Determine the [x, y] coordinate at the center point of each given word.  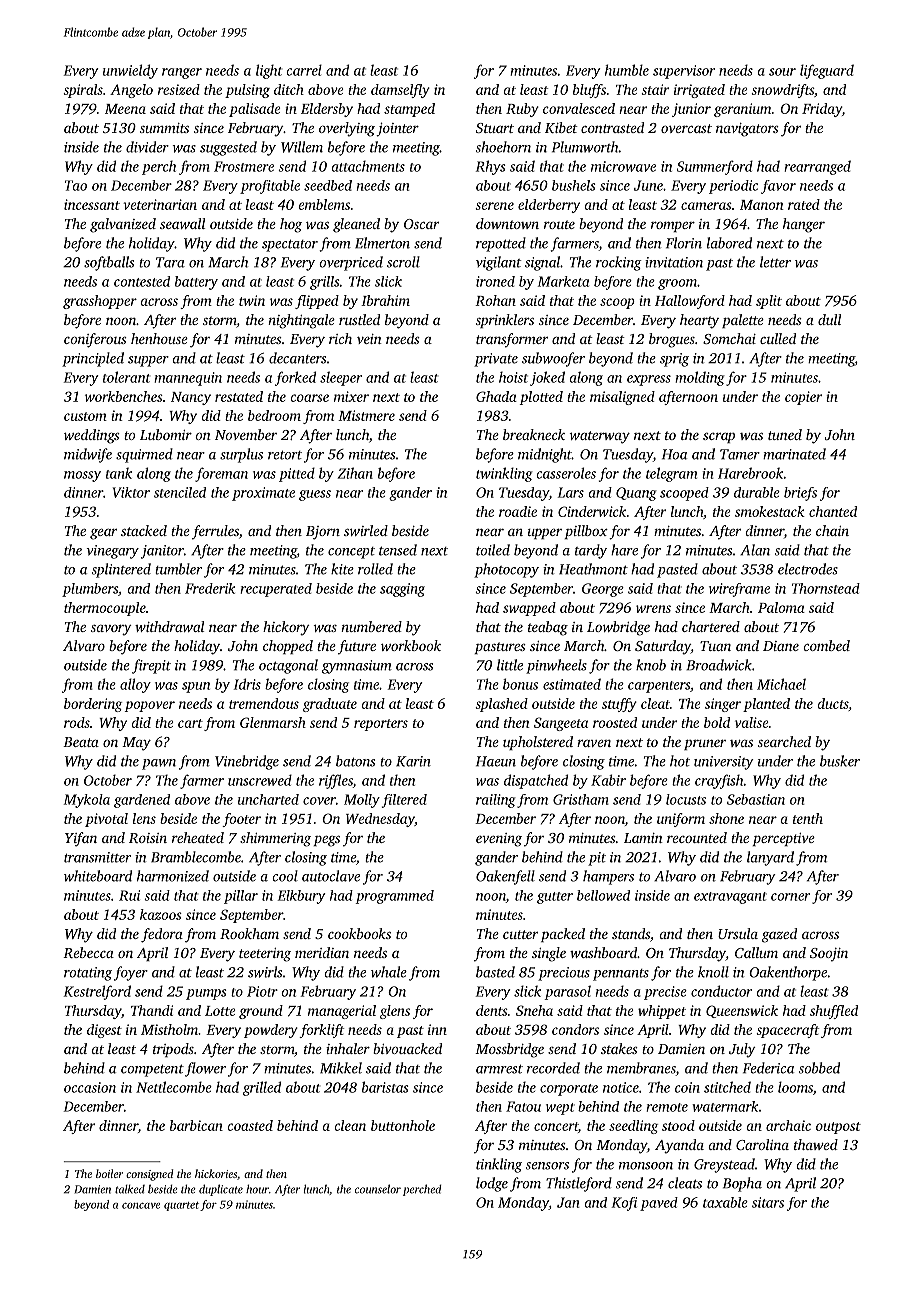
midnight [545, 455]
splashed [501, 705]
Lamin [643, 838]
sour [782, 72]
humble [627, 70]
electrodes [808, 569]
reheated [198, 837]
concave [141, 1206]
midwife [88, 455]
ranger [182, 73]
